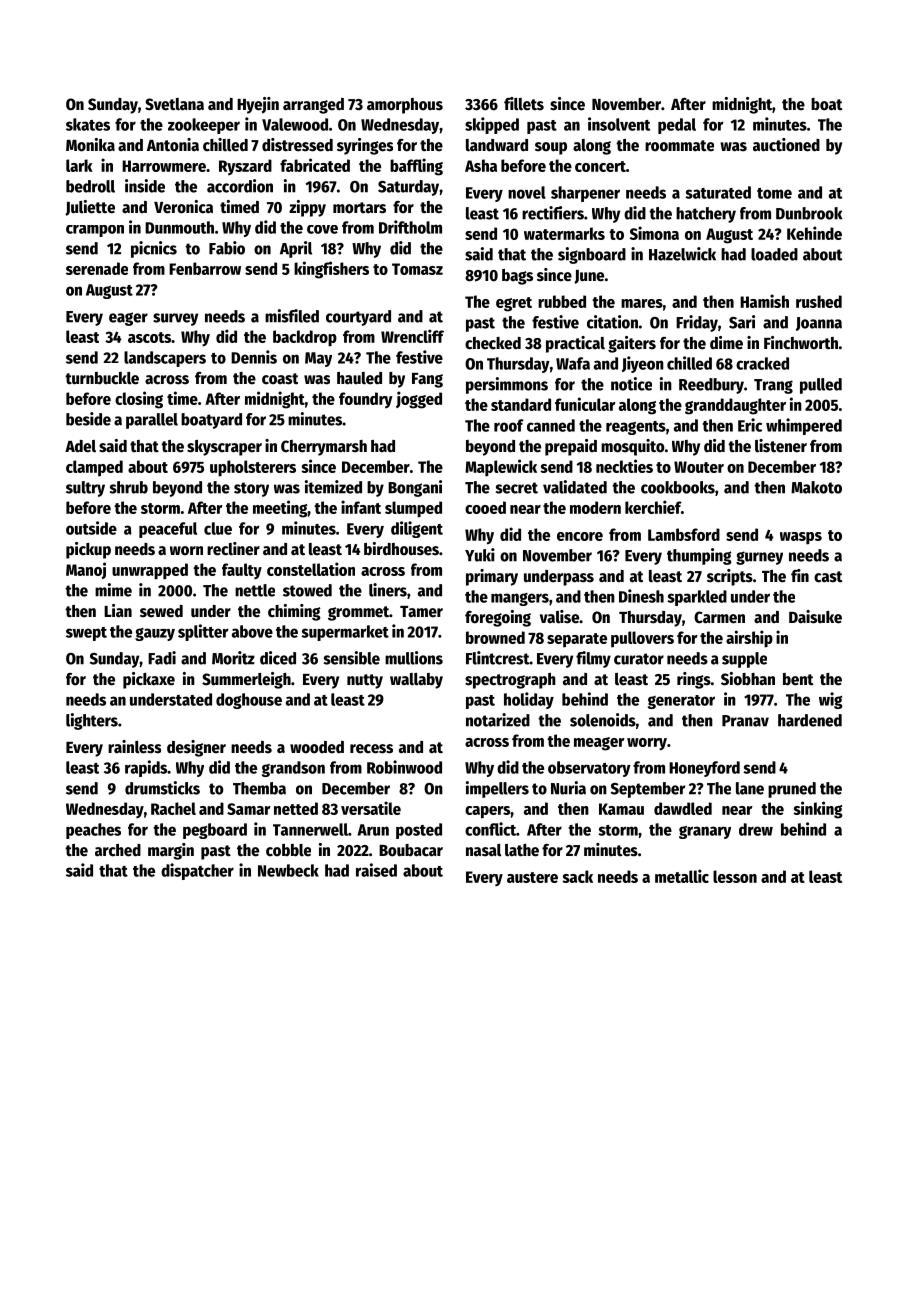 This image has height=1316, width=908. What do you see at coordinates (174, 104) in the image?
I see `Svetlana` at bounding box center [174, 104].
